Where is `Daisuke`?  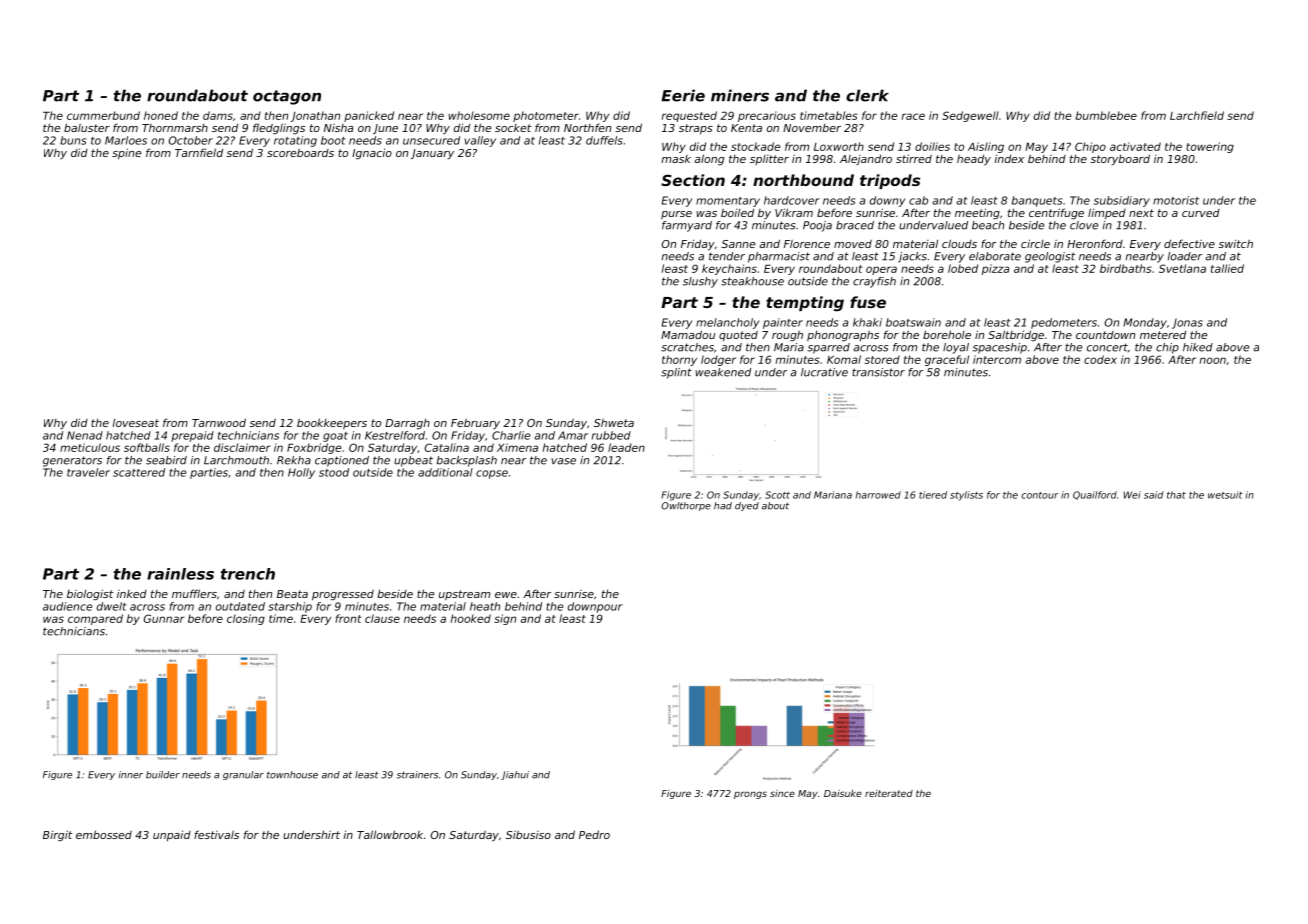
Daisuke is located at coordinates (843, 793).
